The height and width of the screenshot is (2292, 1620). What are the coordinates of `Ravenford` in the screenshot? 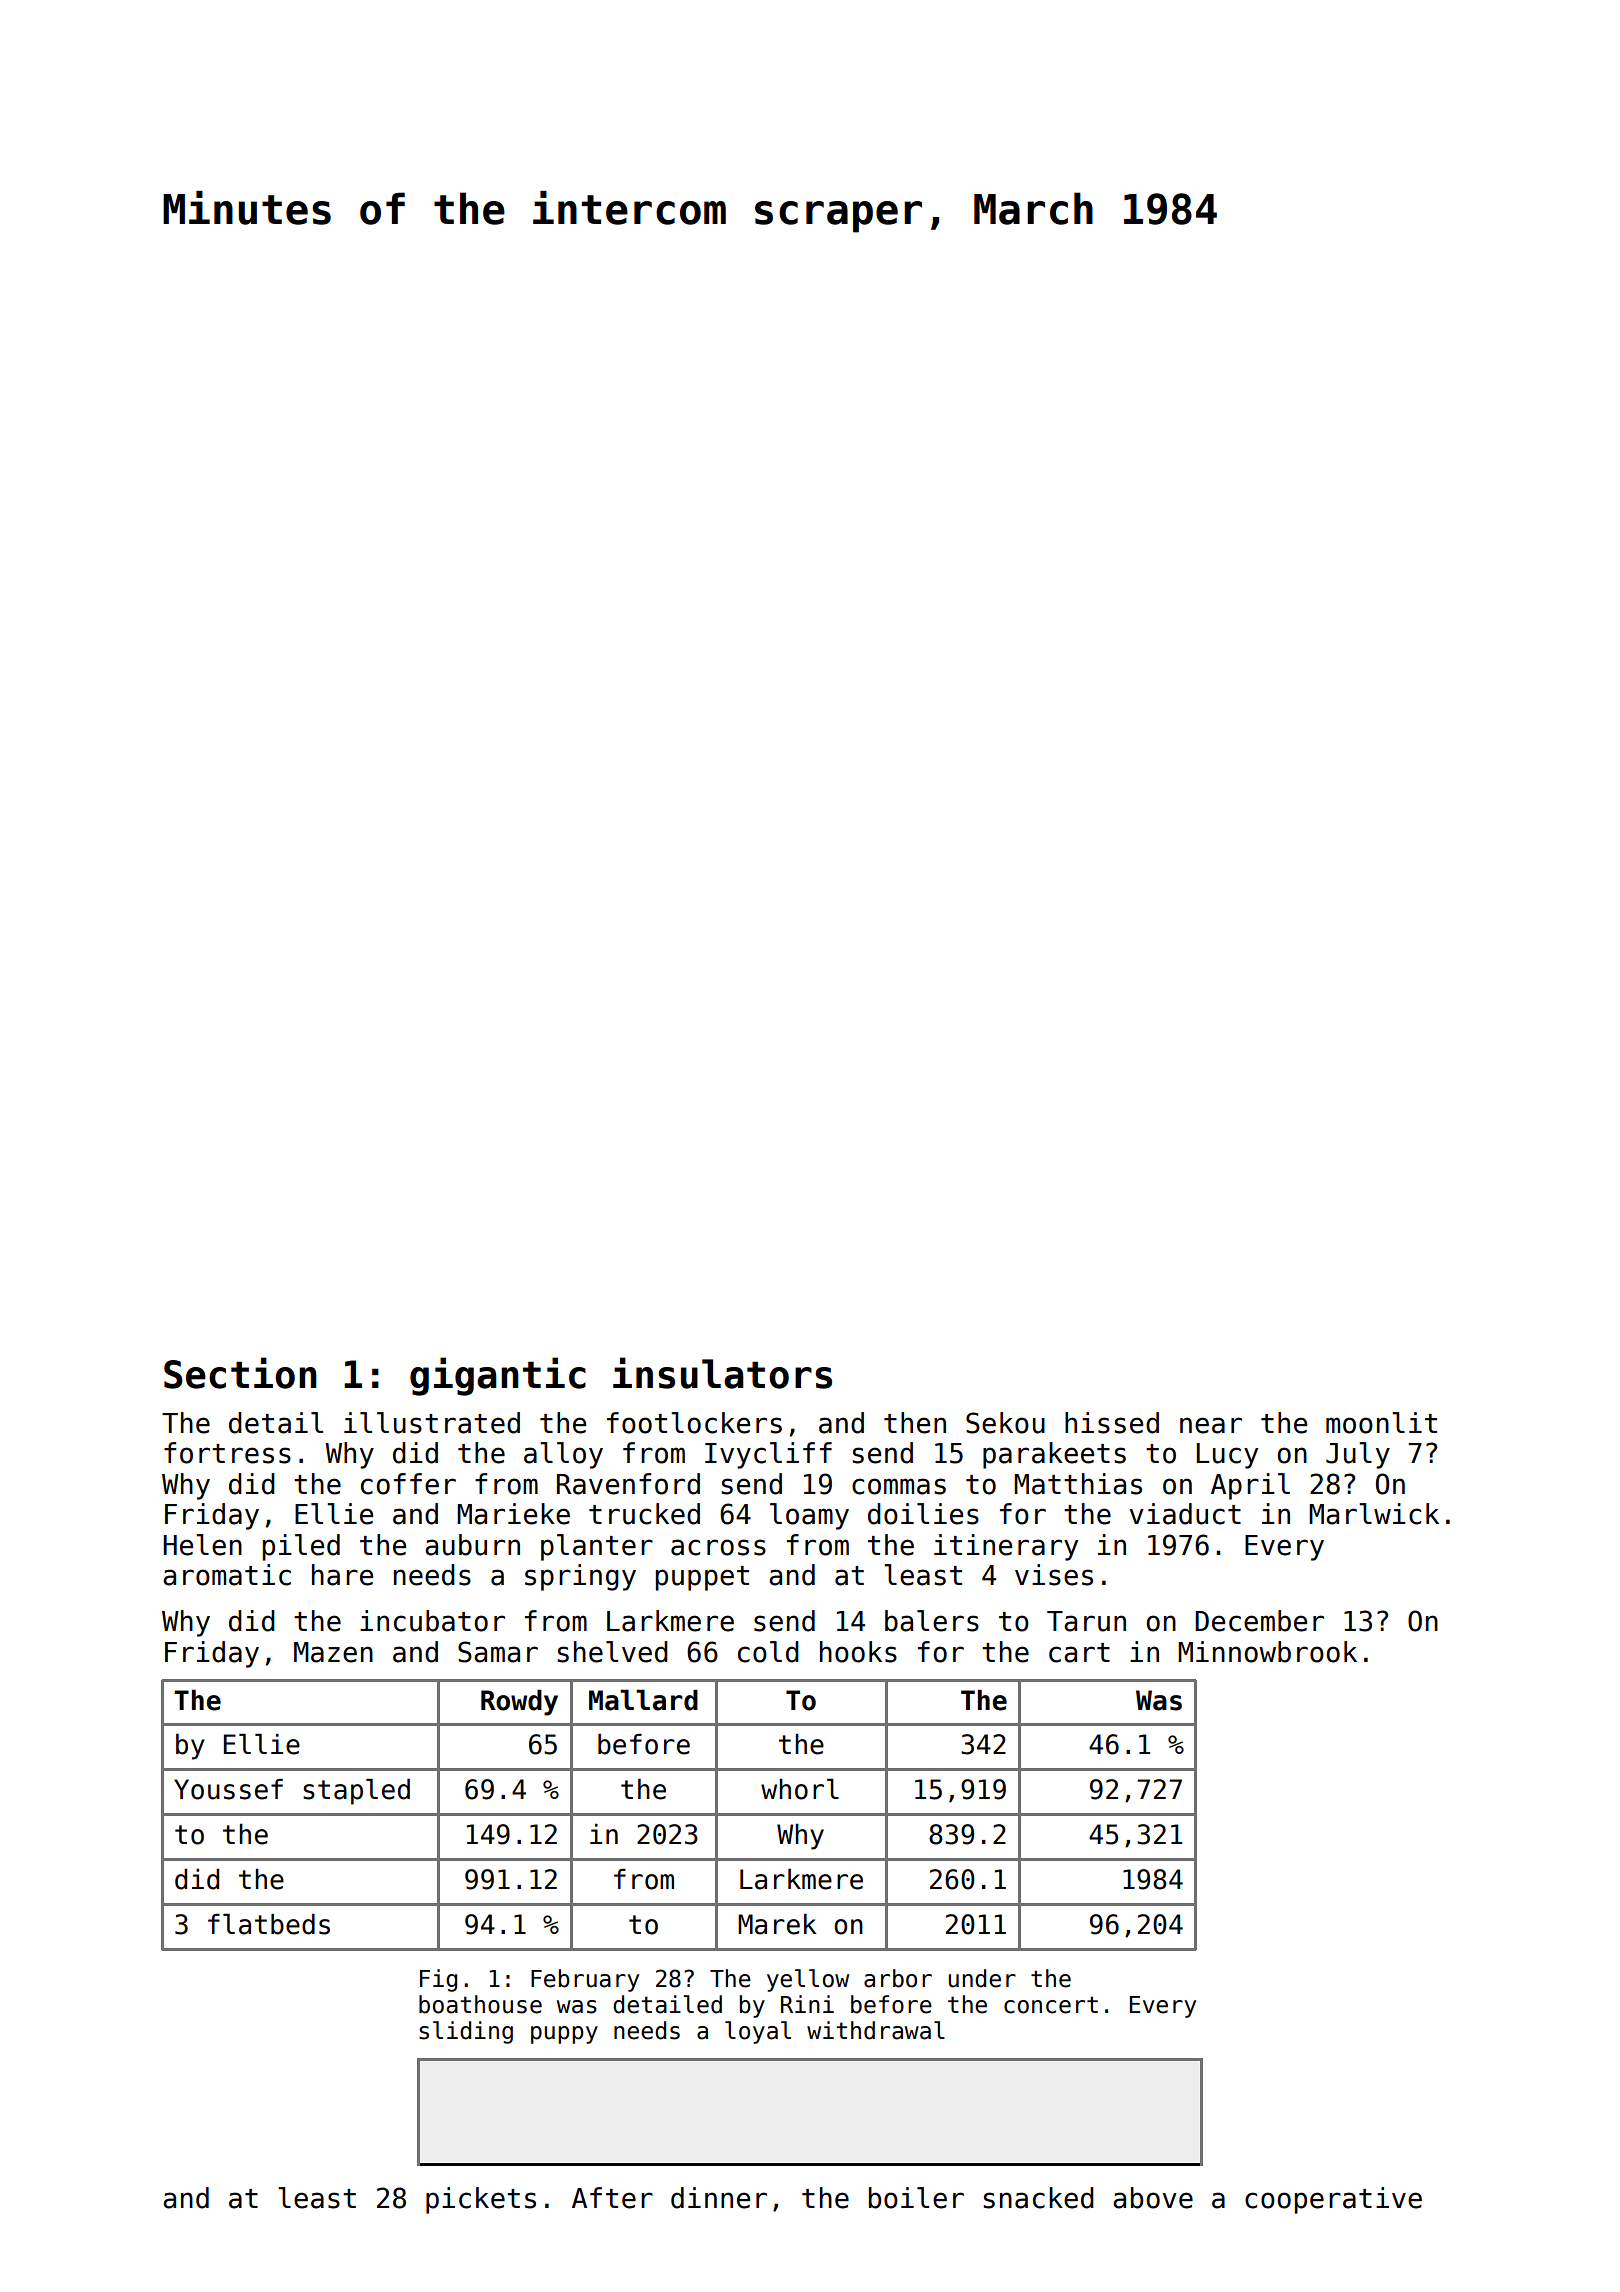 It's located at (628, 1484).
